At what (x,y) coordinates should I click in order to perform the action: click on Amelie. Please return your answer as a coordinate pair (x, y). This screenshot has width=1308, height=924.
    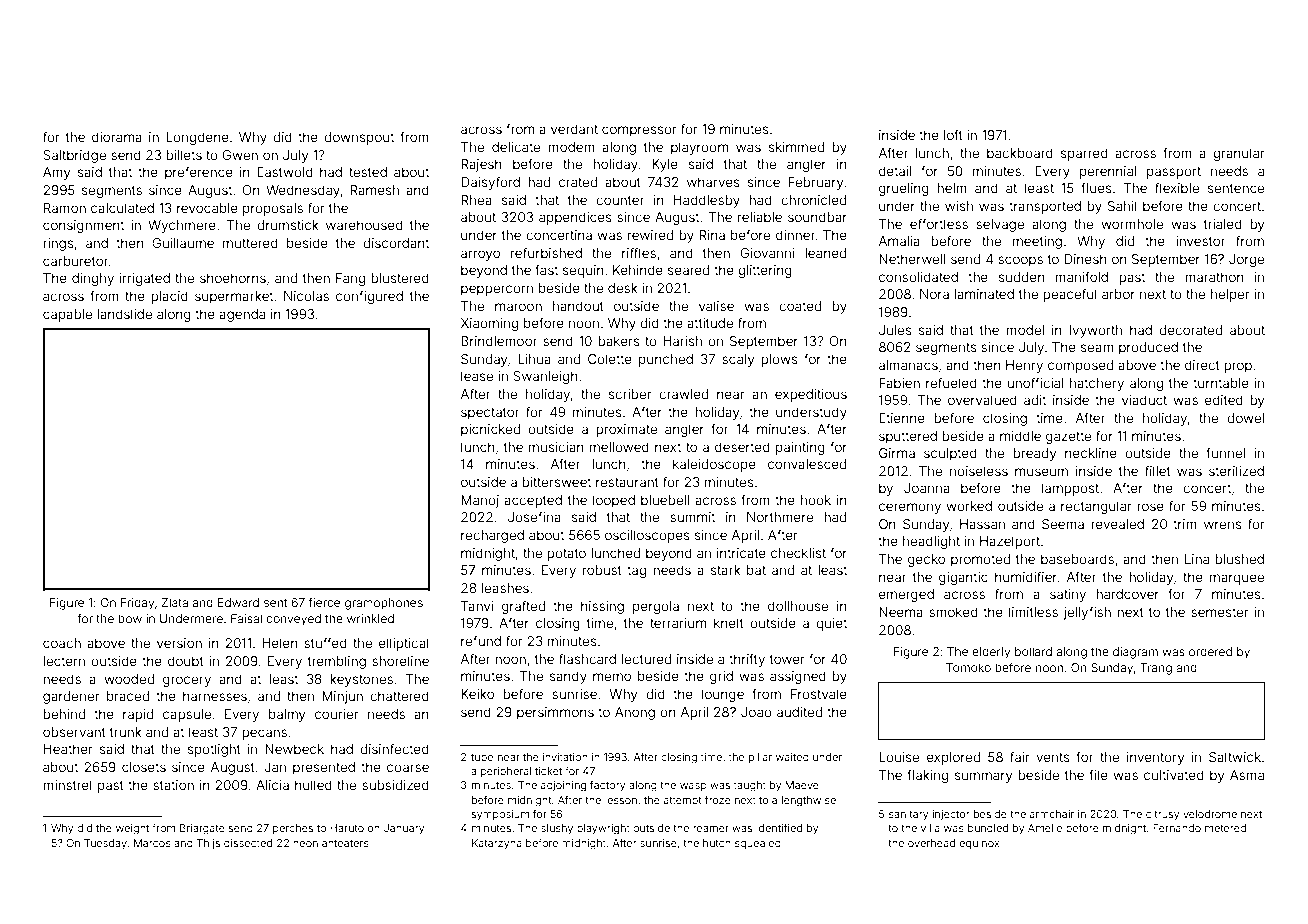
    Looking at the image, I should click on (1045, 828).
